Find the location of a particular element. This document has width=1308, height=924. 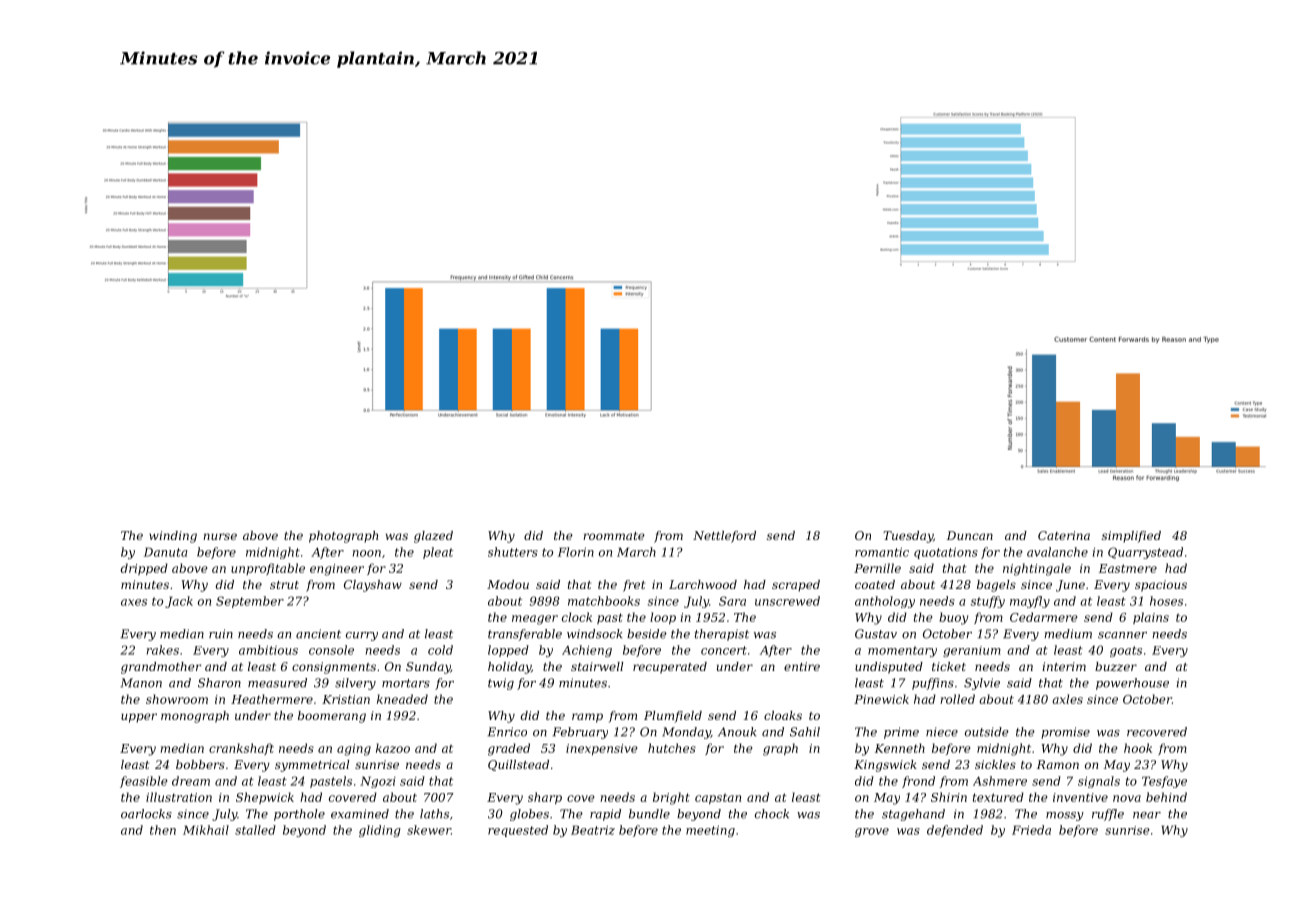

Cedarmere is located at coordinates (1043, 617).
